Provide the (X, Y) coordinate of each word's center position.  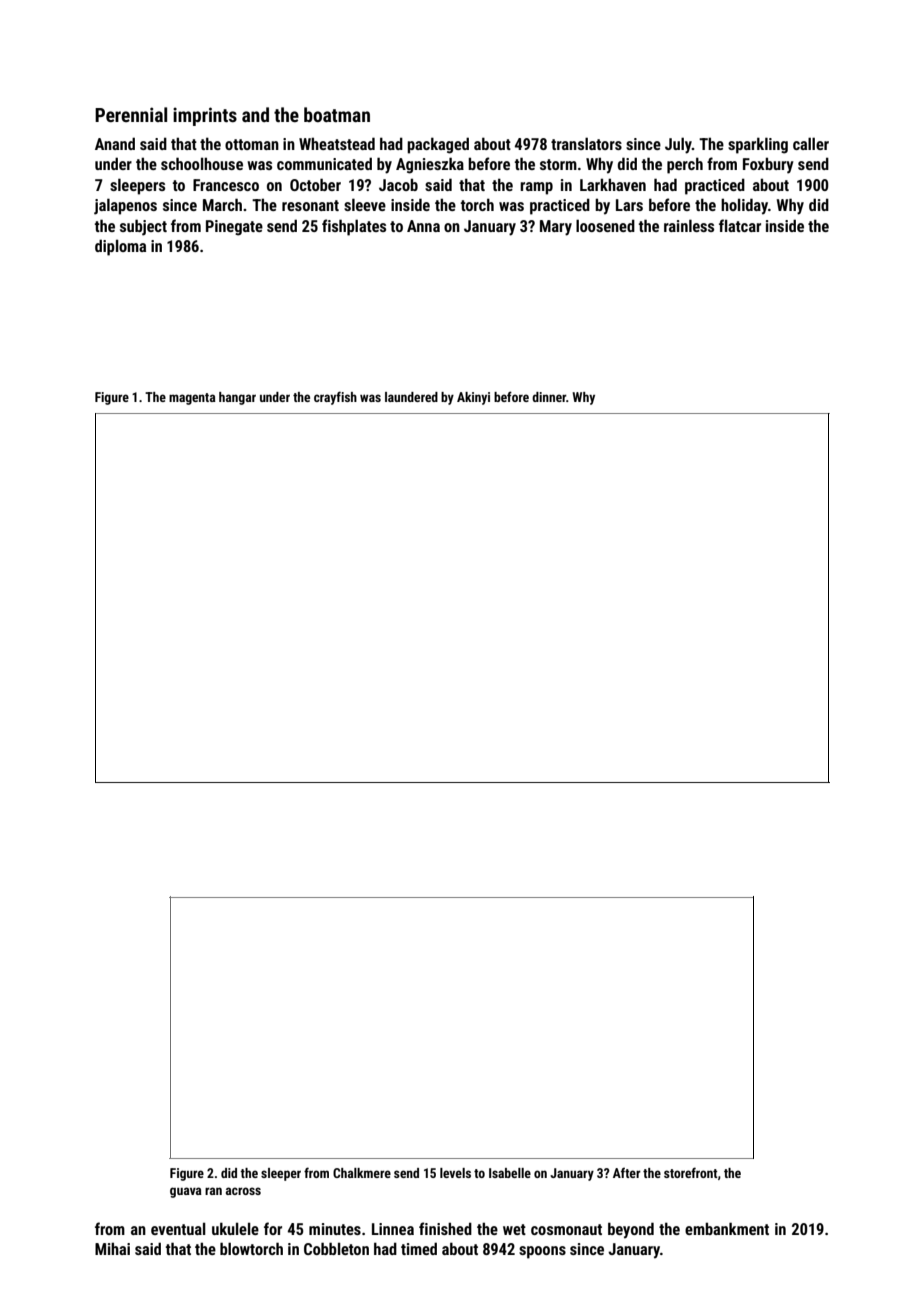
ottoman (252, 144)
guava (186, 1192)
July (678, 145)
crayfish (335, 398)
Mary (556, 228)
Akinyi (473, 398)
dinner (549, 397)
